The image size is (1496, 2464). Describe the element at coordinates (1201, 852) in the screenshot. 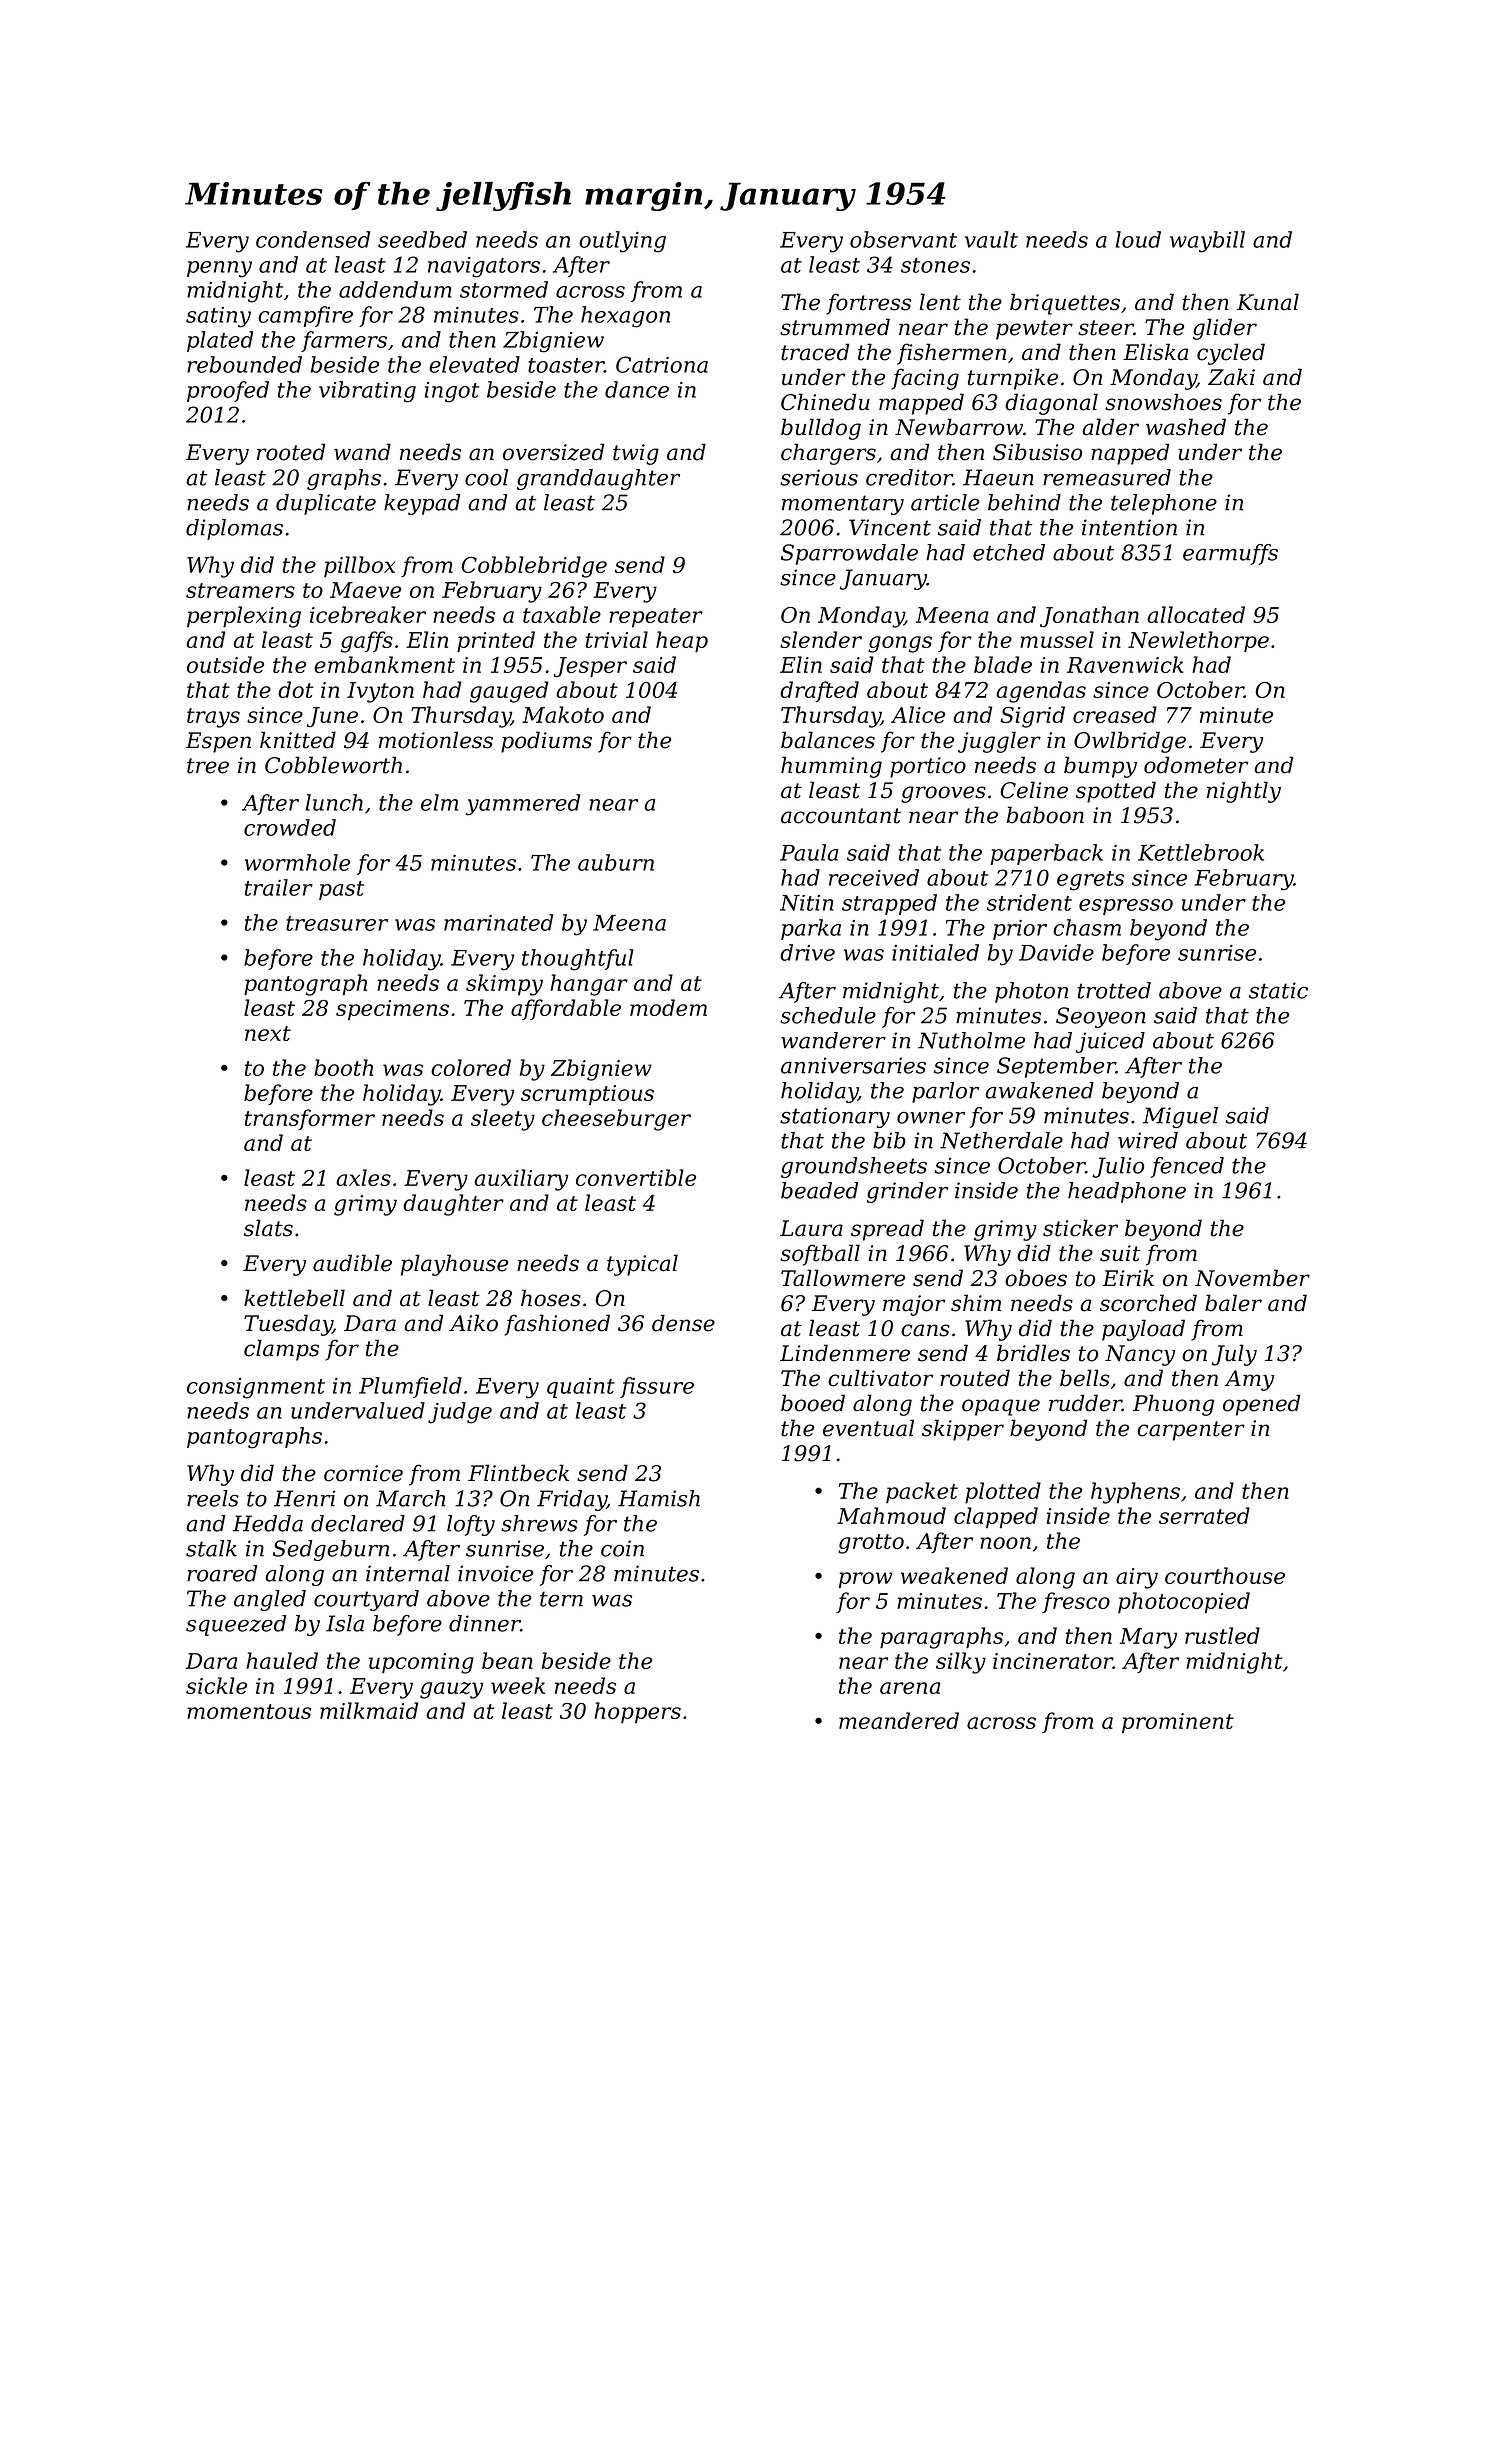

I see `Kettlebrook` at that location.
